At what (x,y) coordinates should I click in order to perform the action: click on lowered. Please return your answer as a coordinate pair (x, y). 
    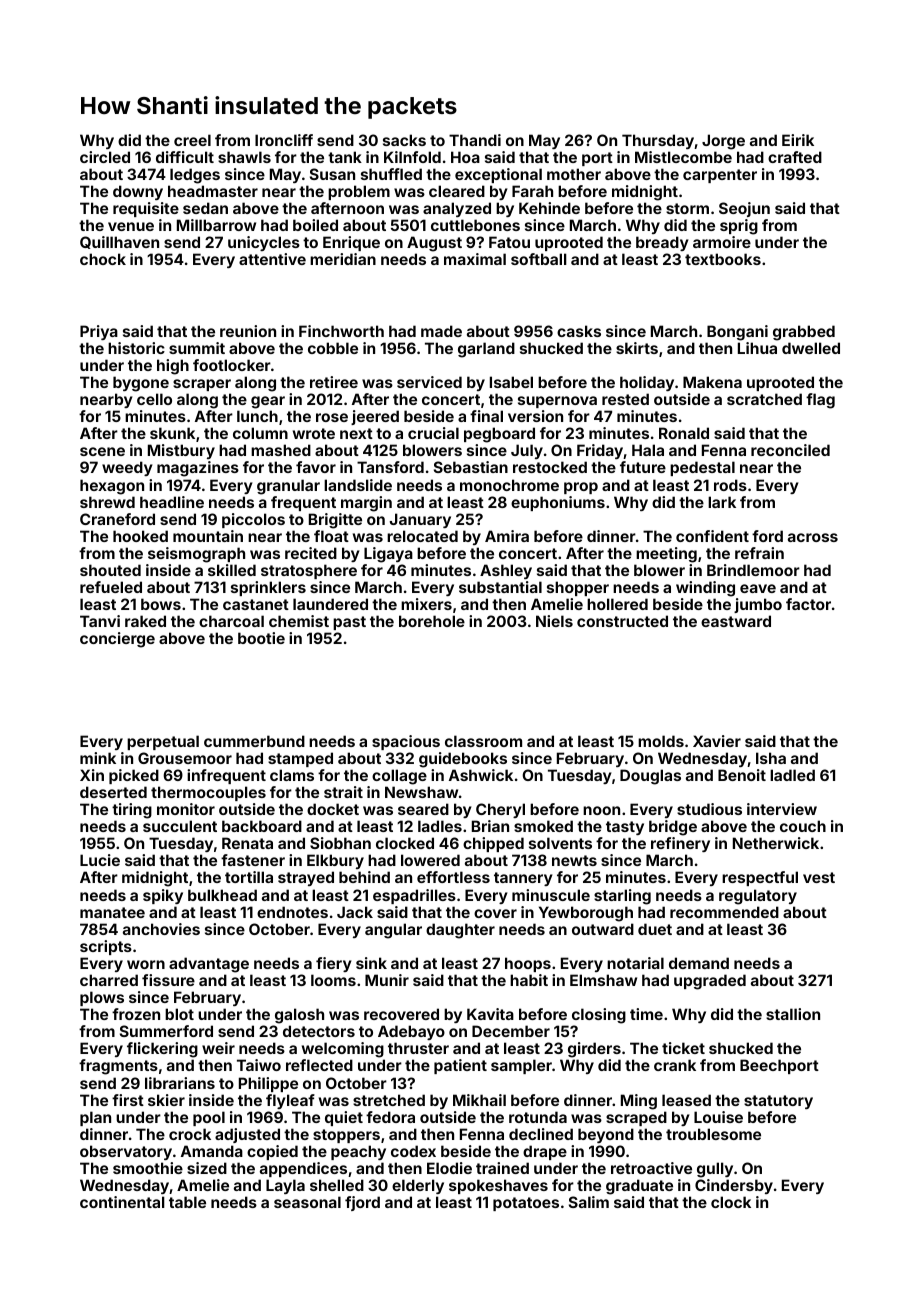
    Looking at the image, I should click on (430, 860).
